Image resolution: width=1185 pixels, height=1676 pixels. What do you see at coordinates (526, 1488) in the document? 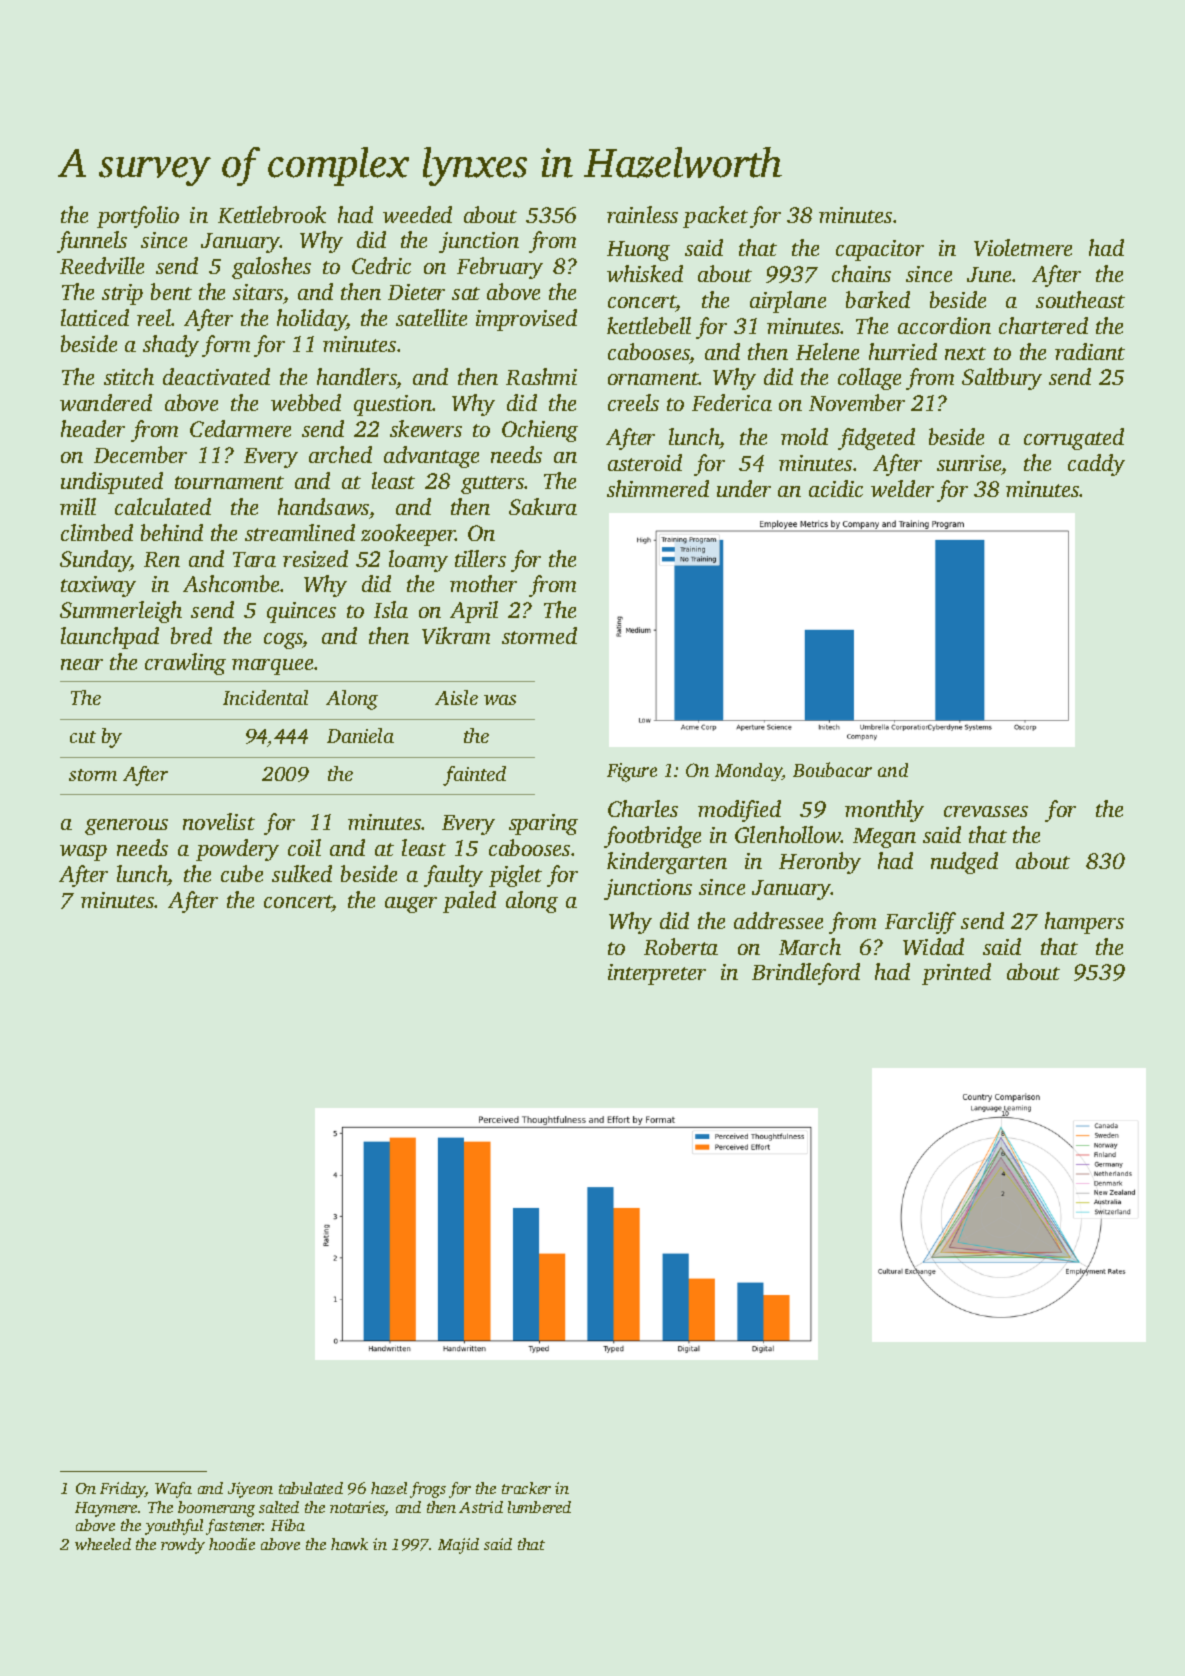
I see `tracker` at bounding box center [526, 1488].
